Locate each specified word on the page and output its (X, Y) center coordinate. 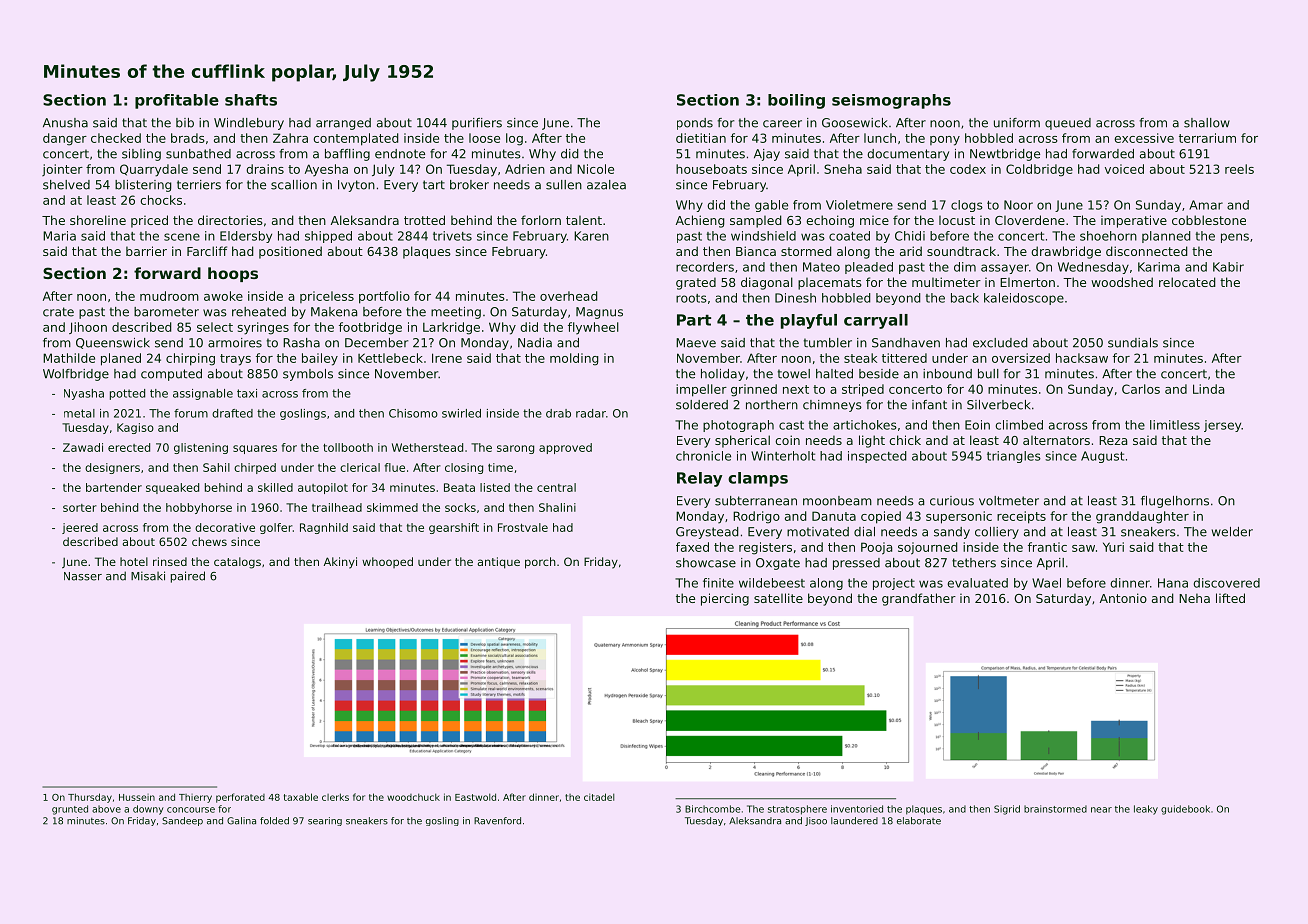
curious (952, 501)
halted (834, 374)
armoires (235, 343)
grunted (70, 810)
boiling (796, 101)
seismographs (891, 101)
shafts (251, 100)
